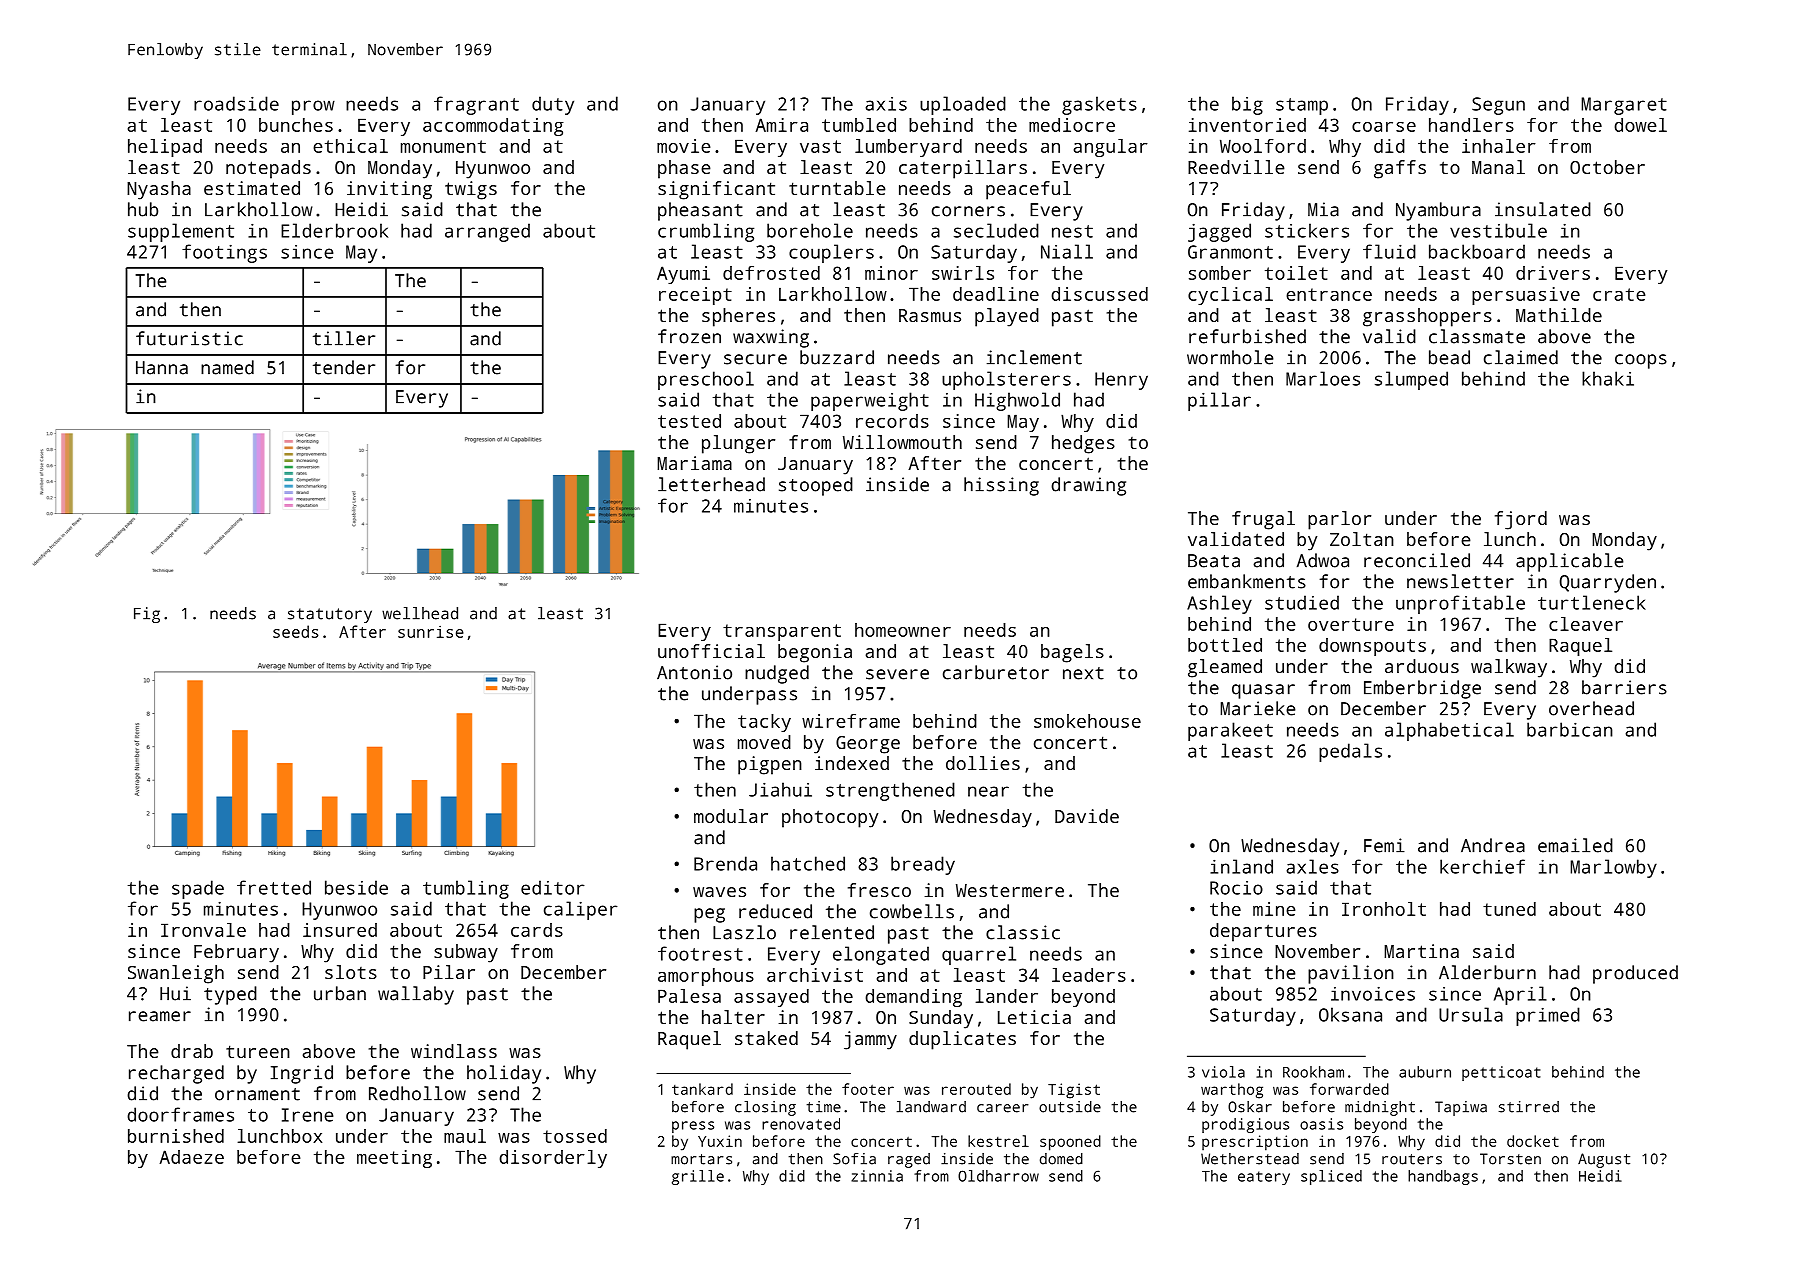 This page has width=1806, height=1277. I want to click on bagels, so click(1072, 653).
